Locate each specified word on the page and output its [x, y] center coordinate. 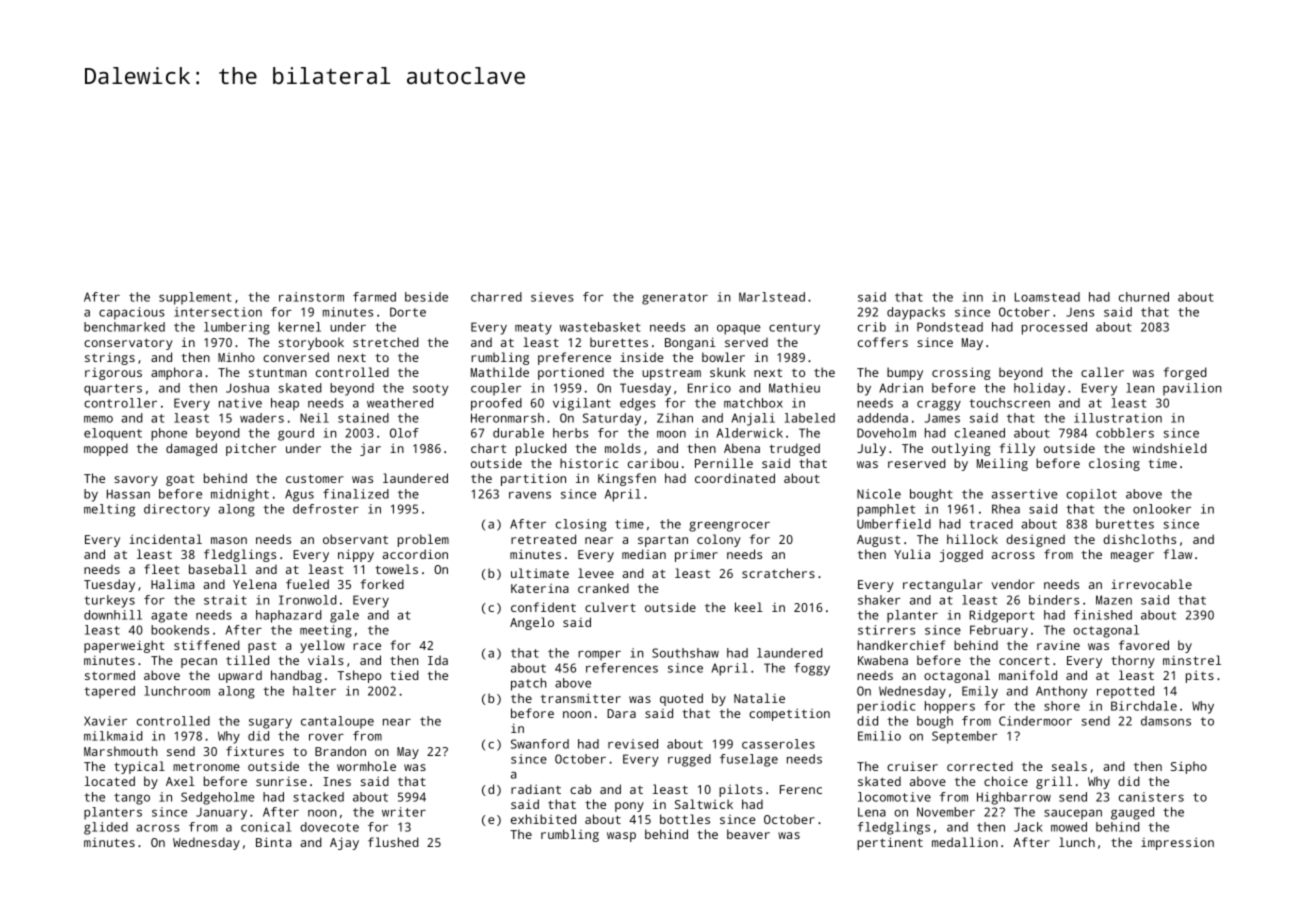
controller [120, 403]
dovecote [329, 827]
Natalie [759, 698]
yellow [322, 646]
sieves [552, 297]
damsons [1166, 721]
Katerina [540, 588]
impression [1177, 843]
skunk [728, 372]
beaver [748, 834]
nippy [356, 555]
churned [1144, 297]
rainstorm [311, 297]
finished [1103, 615]
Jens [1080, 312]
